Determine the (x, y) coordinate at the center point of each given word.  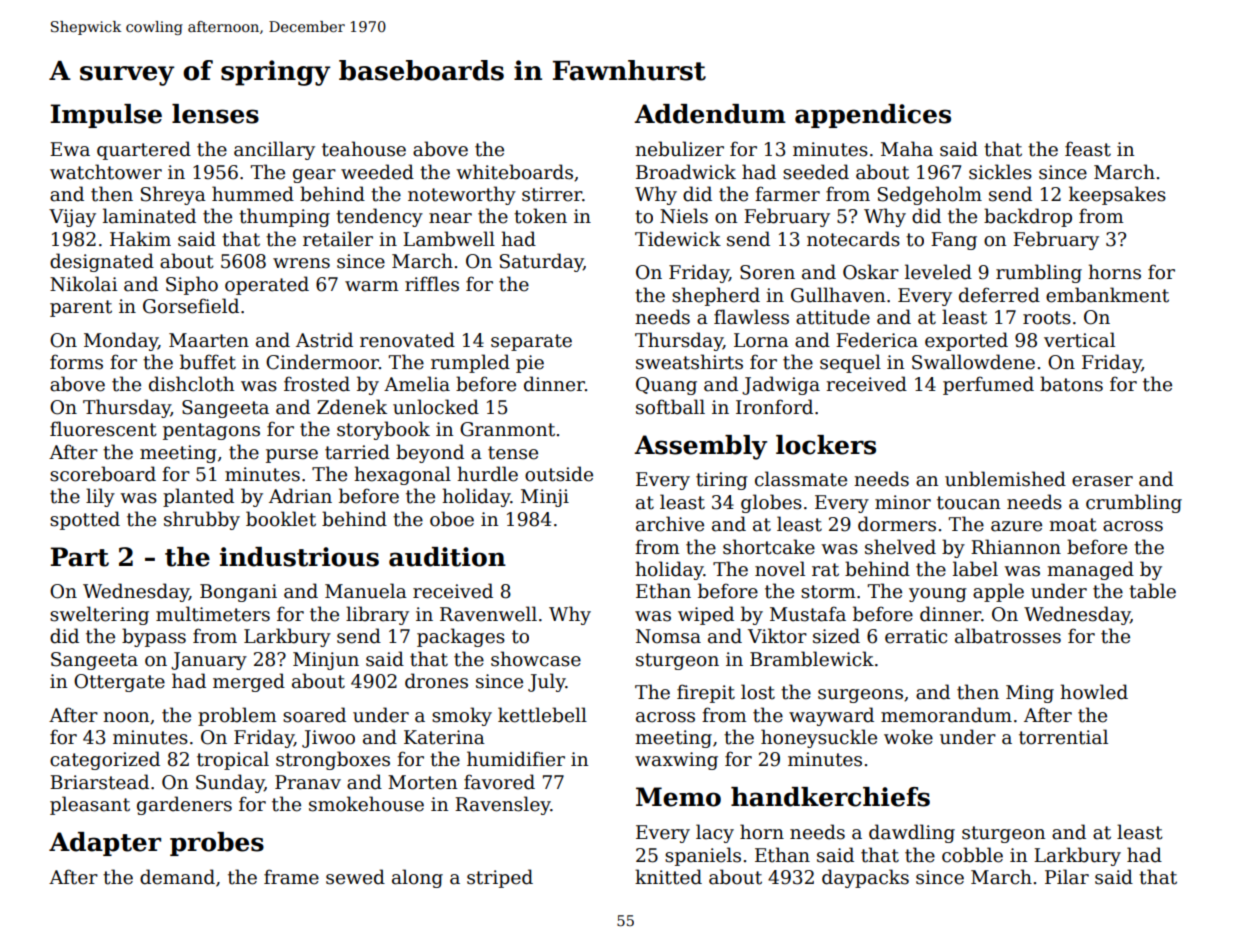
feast (1088, 149)
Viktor (777, 636)
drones (436, 681)
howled (1094, 692)
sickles (1000, 172)
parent (81, 308)
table (1152, 591)
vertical (1079, 340)
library (377, 615)
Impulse (106, 116)
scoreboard (103, 474)
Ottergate (119, 683)
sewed (355, 877)
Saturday (541, 262)
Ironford (774, 407)
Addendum (710, 114)
